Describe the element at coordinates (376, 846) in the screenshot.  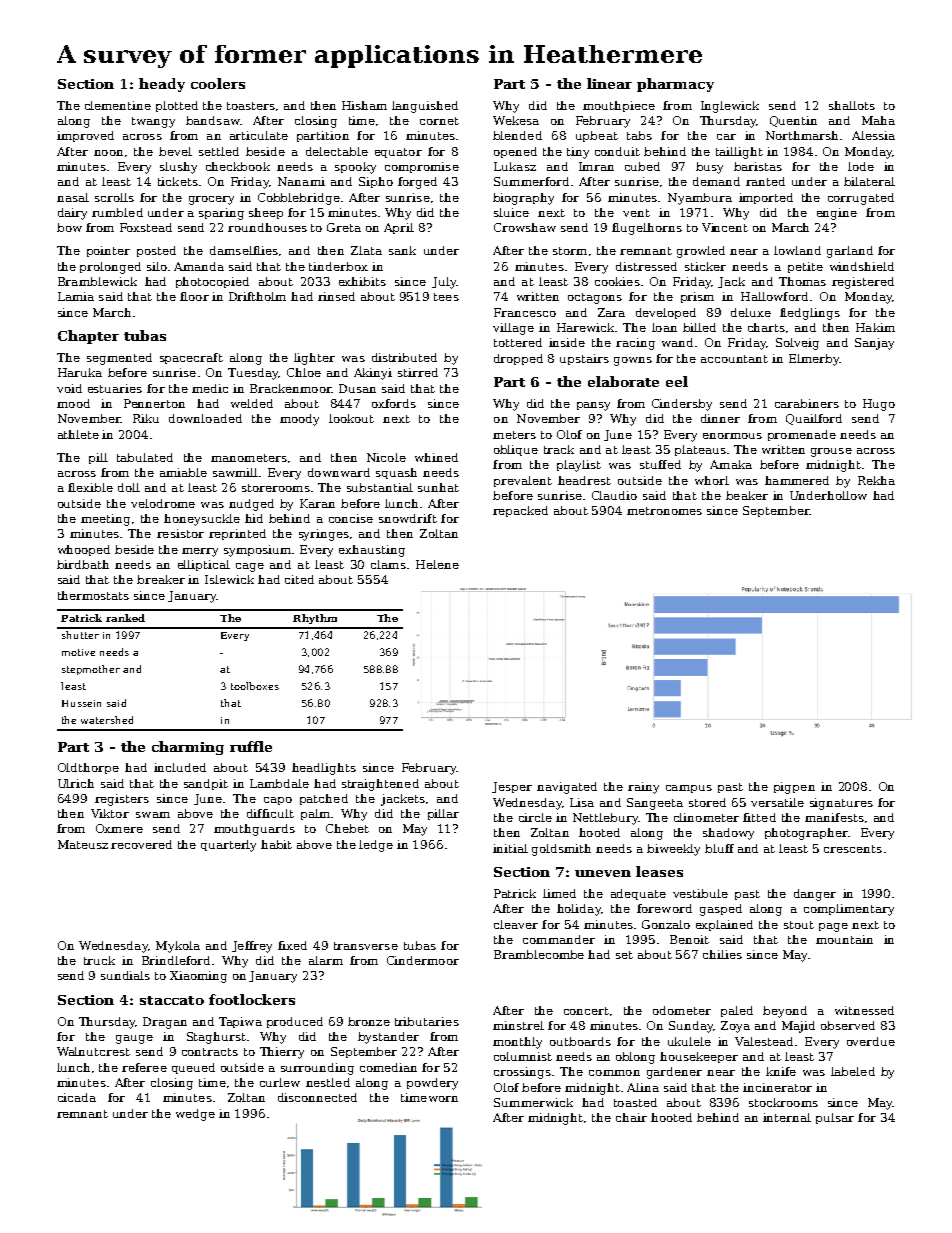
I see `ledge` at that location.
